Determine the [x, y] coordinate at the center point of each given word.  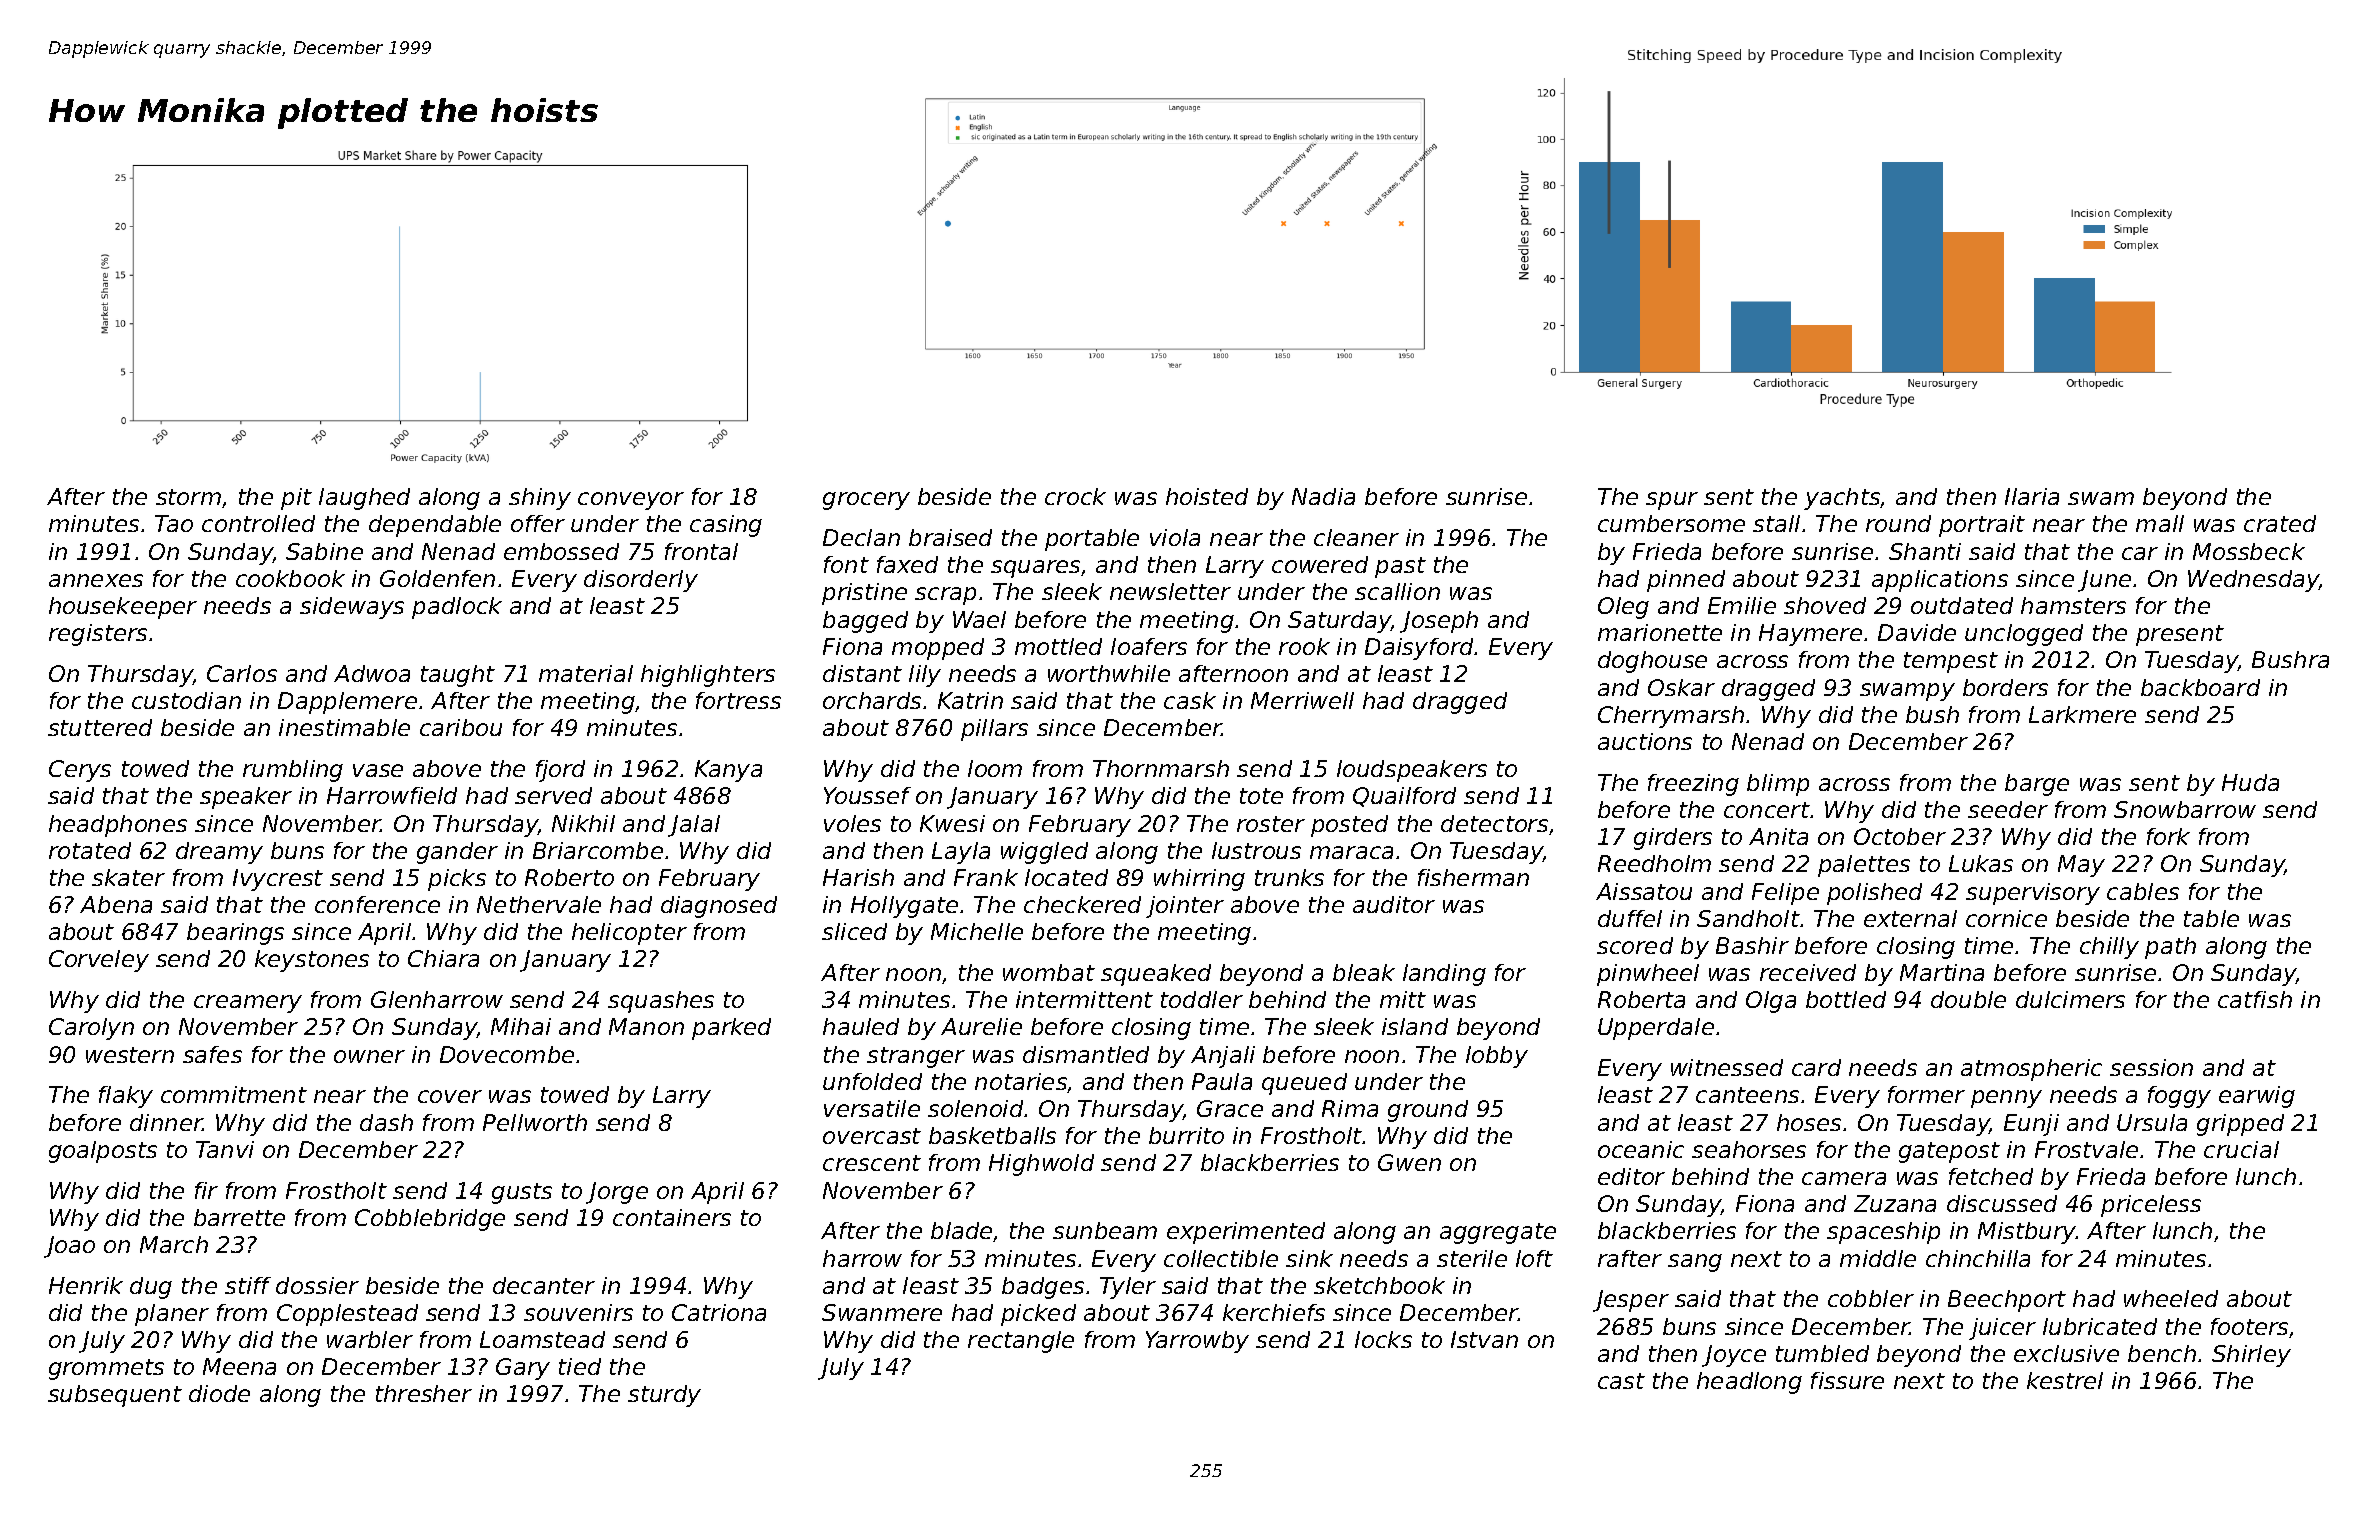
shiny [540, 499]
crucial [2241, 1149]
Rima [1350, 1108]
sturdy [664, 1396]
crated [2280, 523]
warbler [370, 1339]
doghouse [1652, 662]
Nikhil [583, 823]
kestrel [2065, 1380]
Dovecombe [507, 1054]
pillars [994, 730]
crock [1075, 496]
